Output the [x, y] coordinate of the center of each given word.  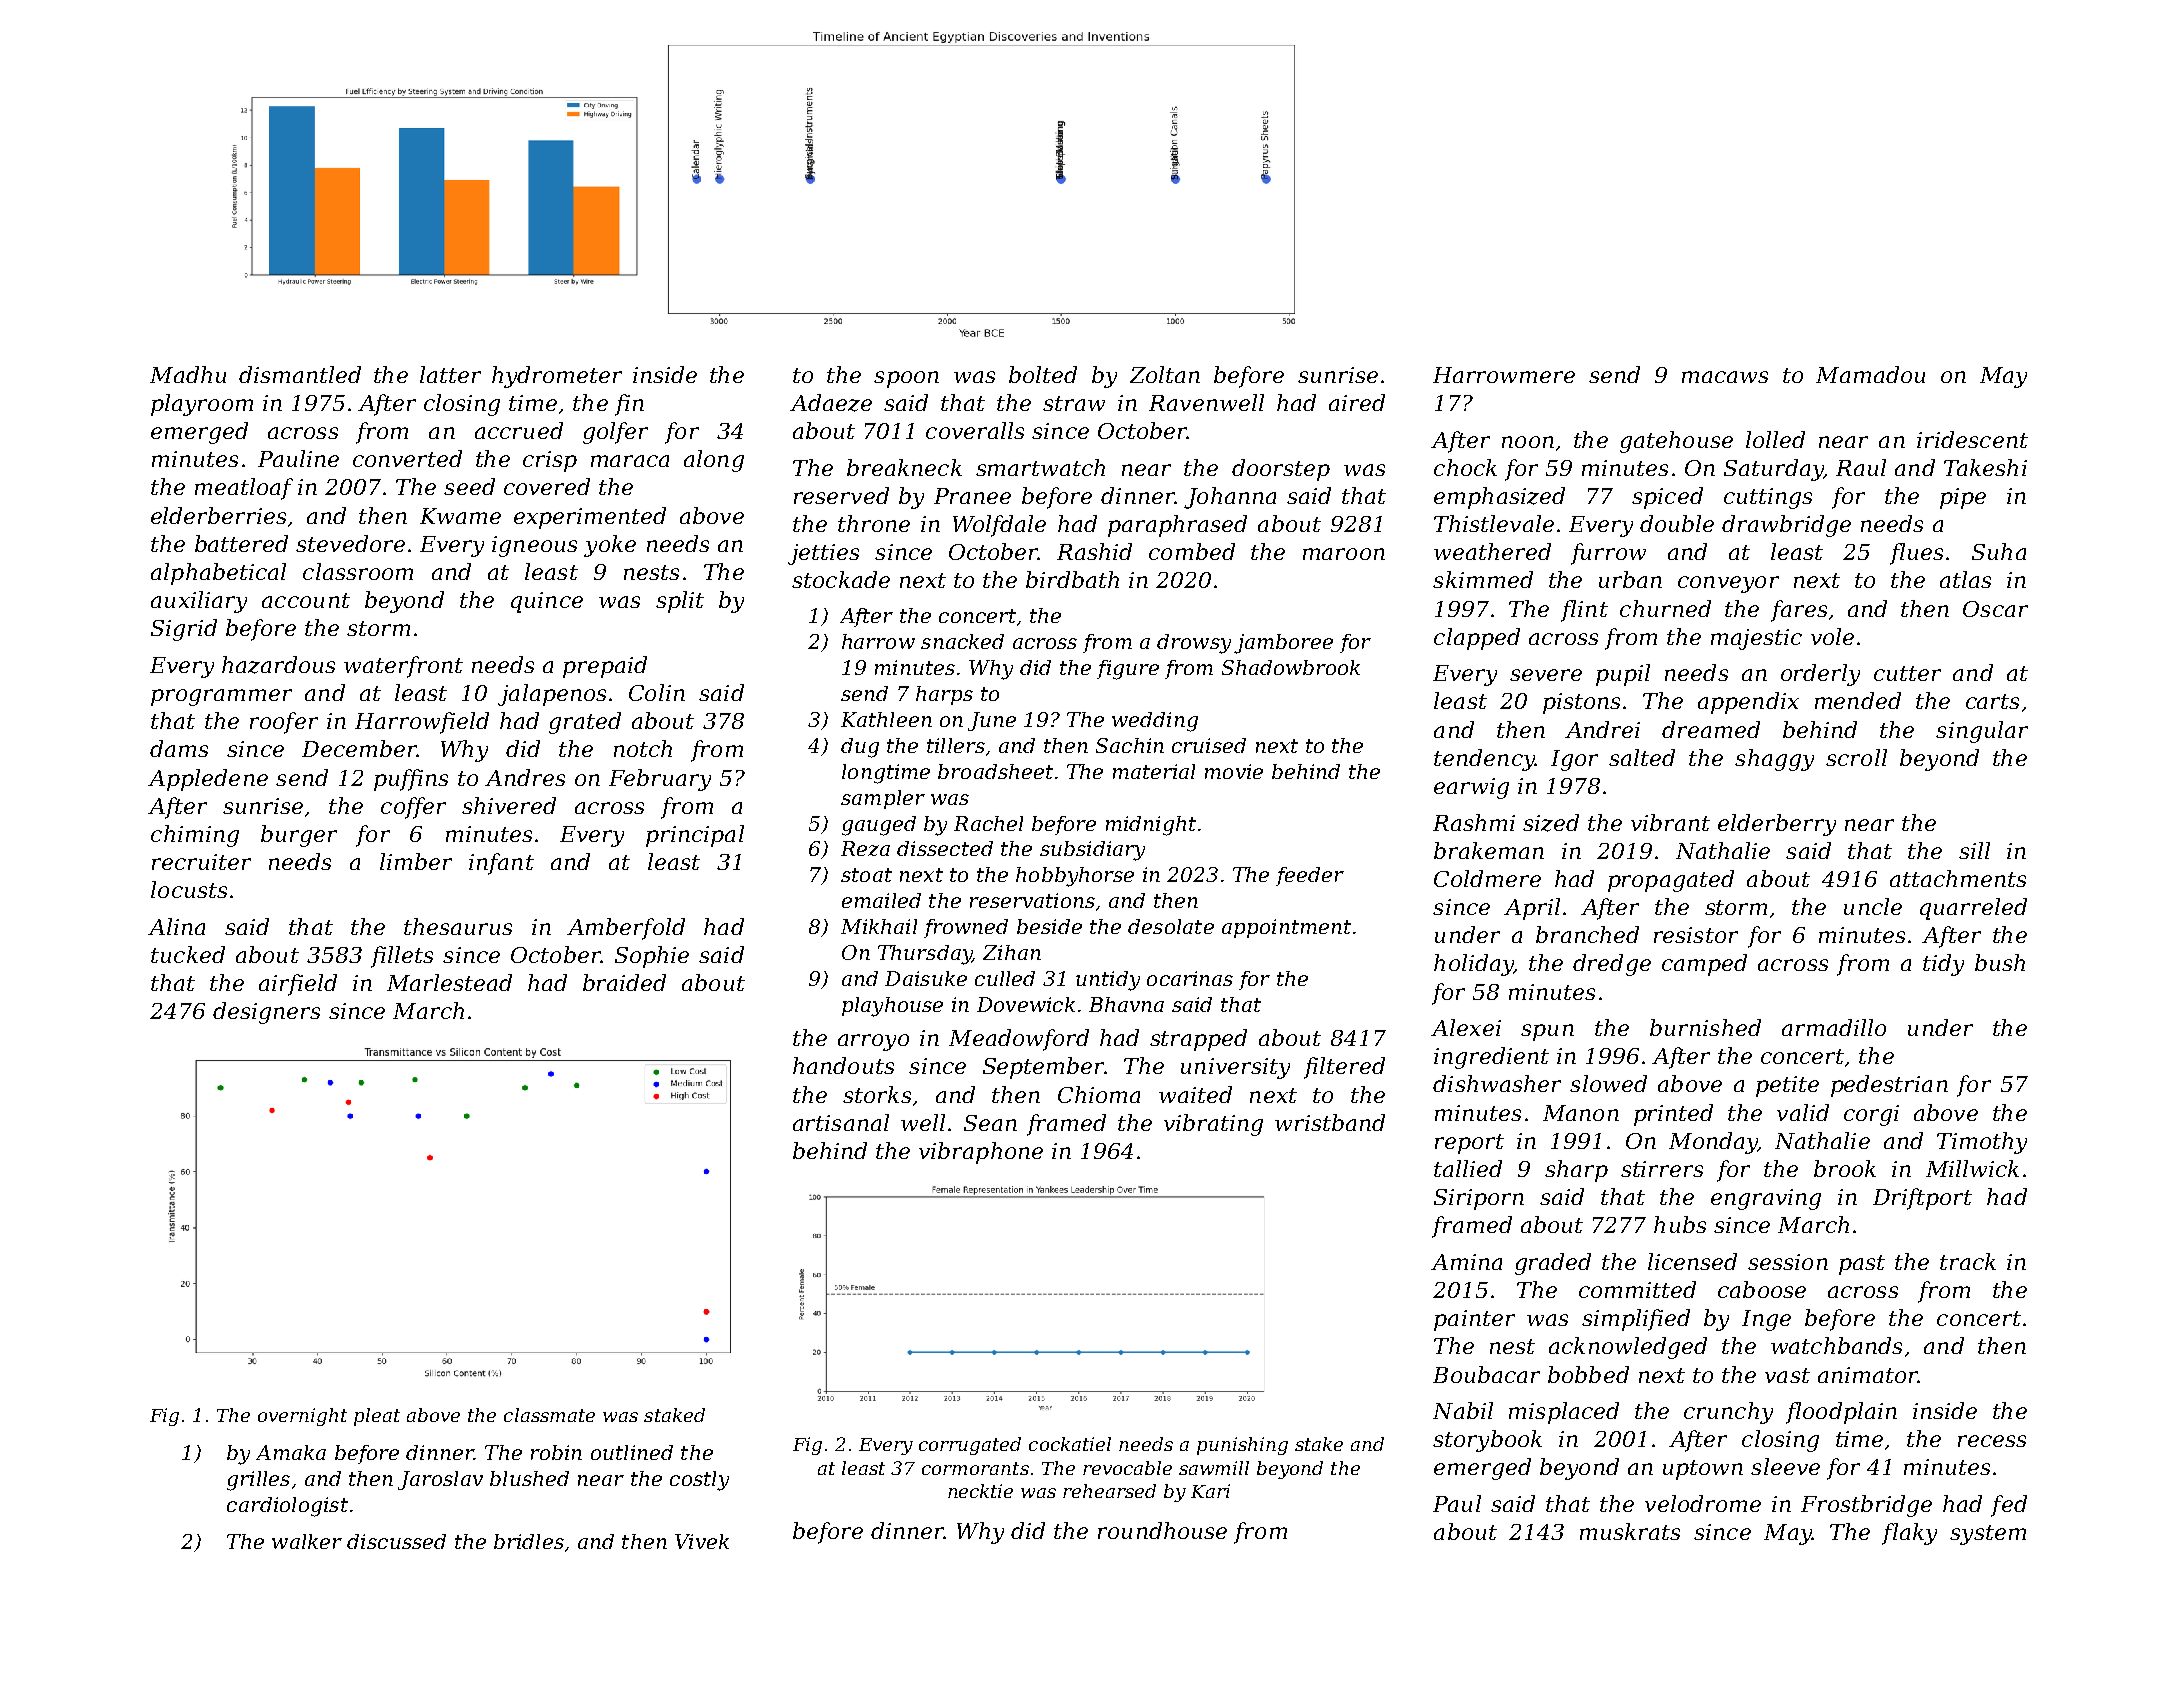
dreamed [1711, 729]
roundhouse [1162, 1530]
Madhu [188, 374]
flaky [1909, 1534]
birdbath [1072, 579]
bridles [529, 1541]
